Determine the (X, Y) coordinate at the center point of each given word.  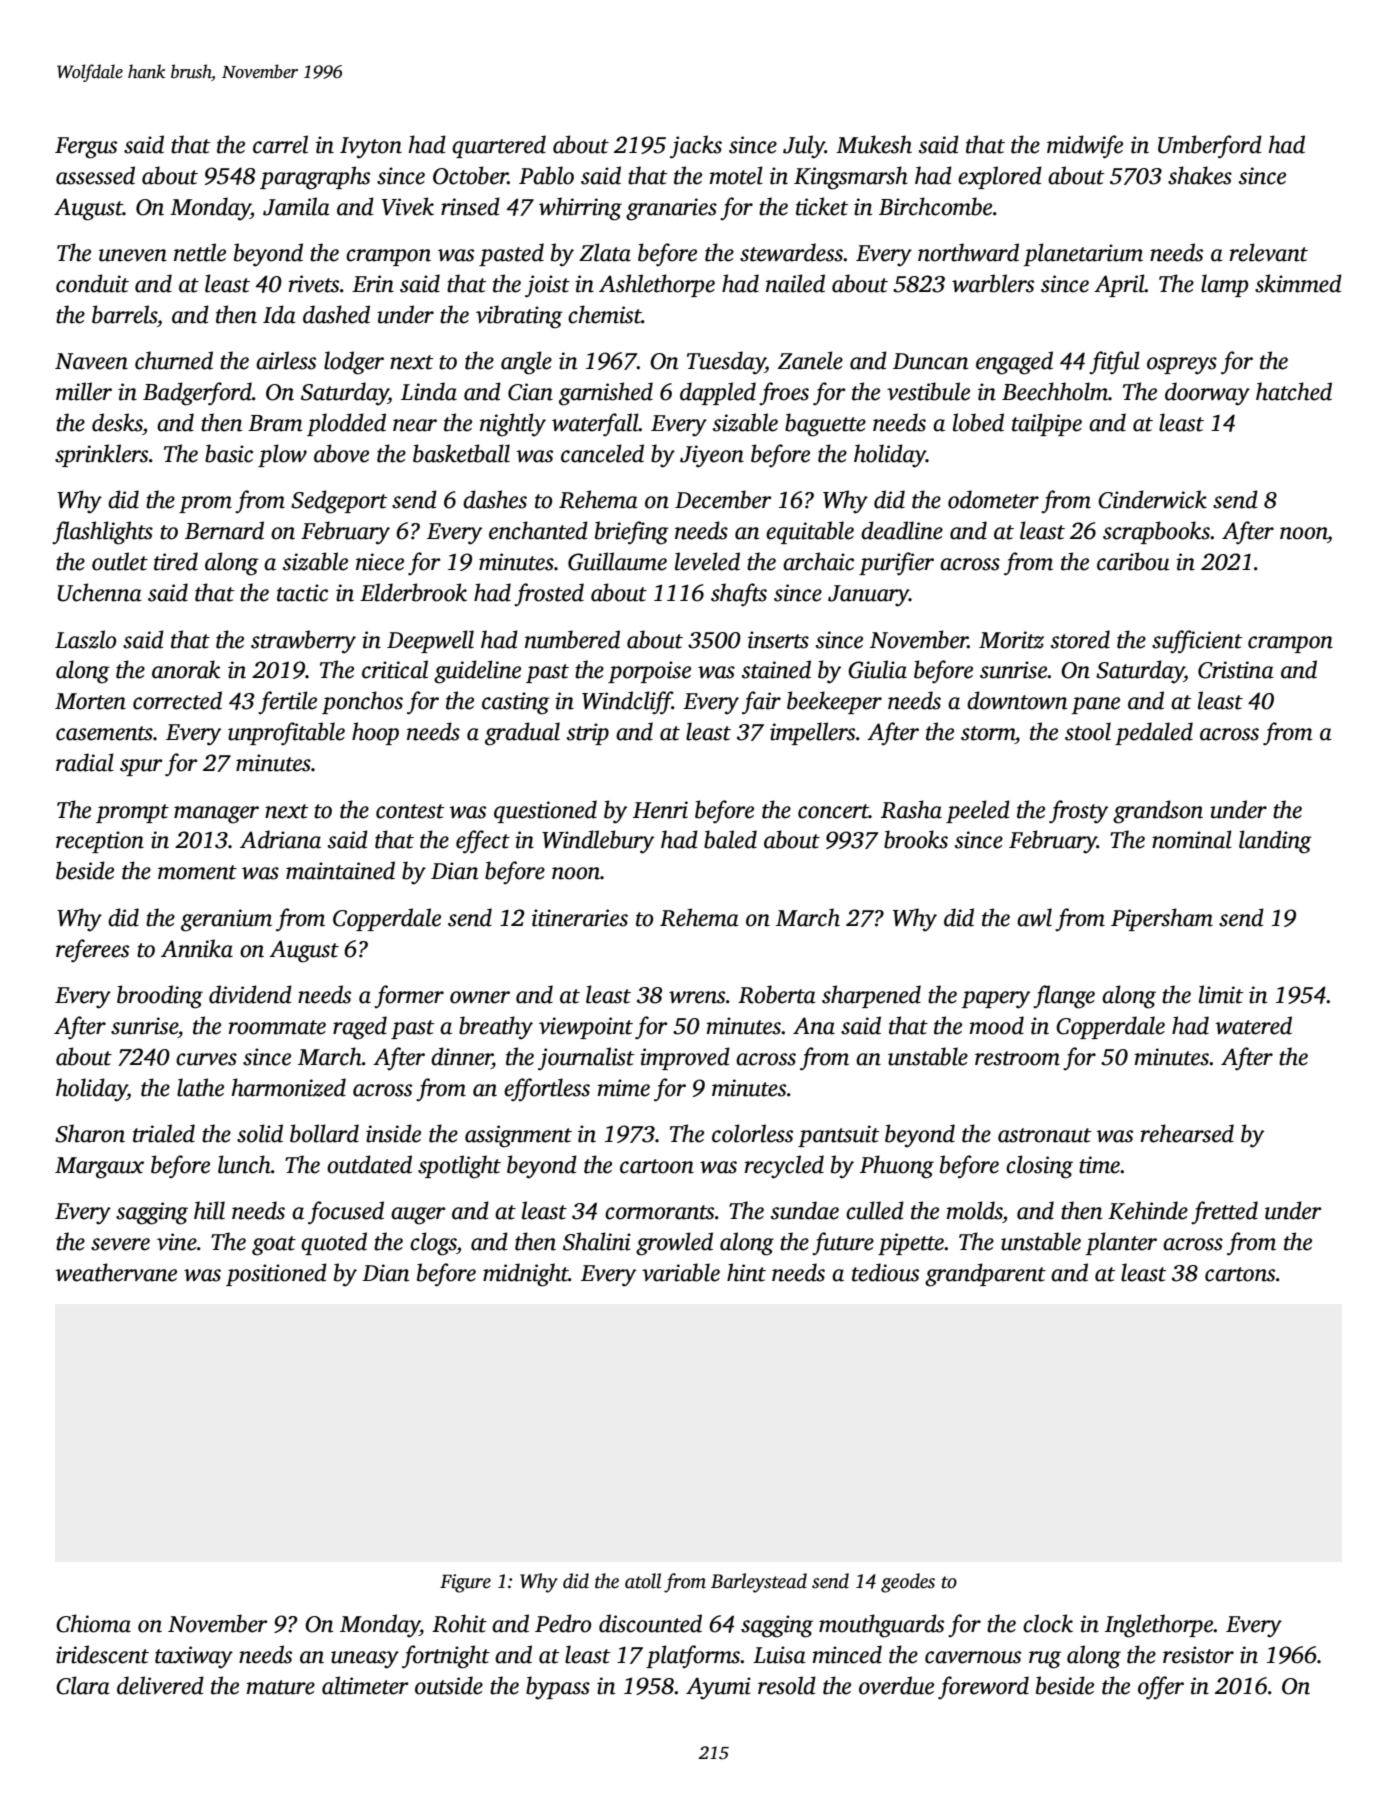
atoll (643, 1581)
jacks (696, 147)
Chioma (93, 1623)
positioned (276, 1274)
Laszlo (85, 639)
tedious (885, 1272)
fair (761, 703)
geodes (908, 1583)
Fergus (86, 148)
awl (1034, 917)
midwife (1085, 147)
